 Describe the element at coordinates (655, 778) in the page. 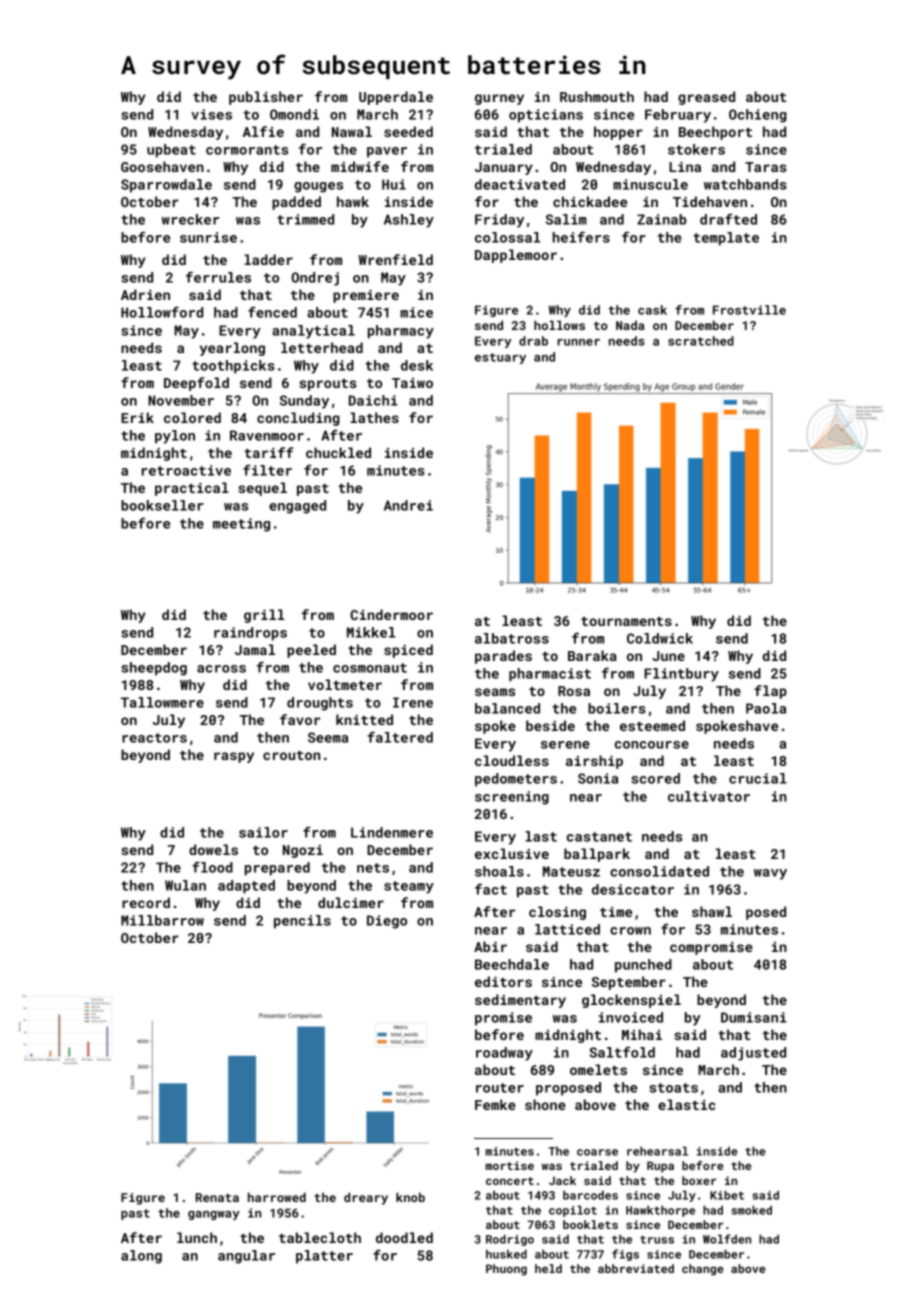

I see `scored` at that location.
